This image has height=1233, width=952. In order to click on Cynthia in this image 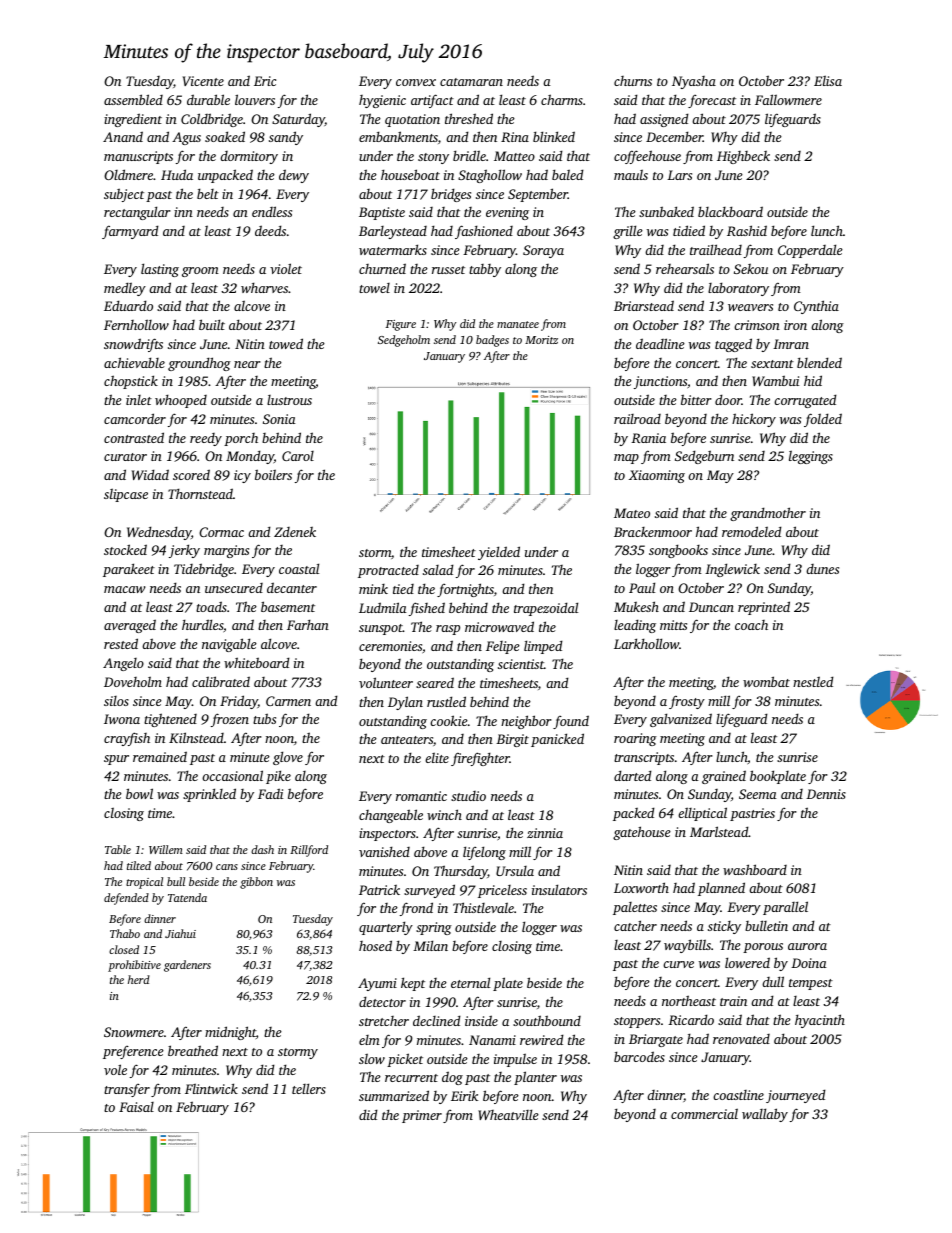, I will do `click(816, 307)`.
